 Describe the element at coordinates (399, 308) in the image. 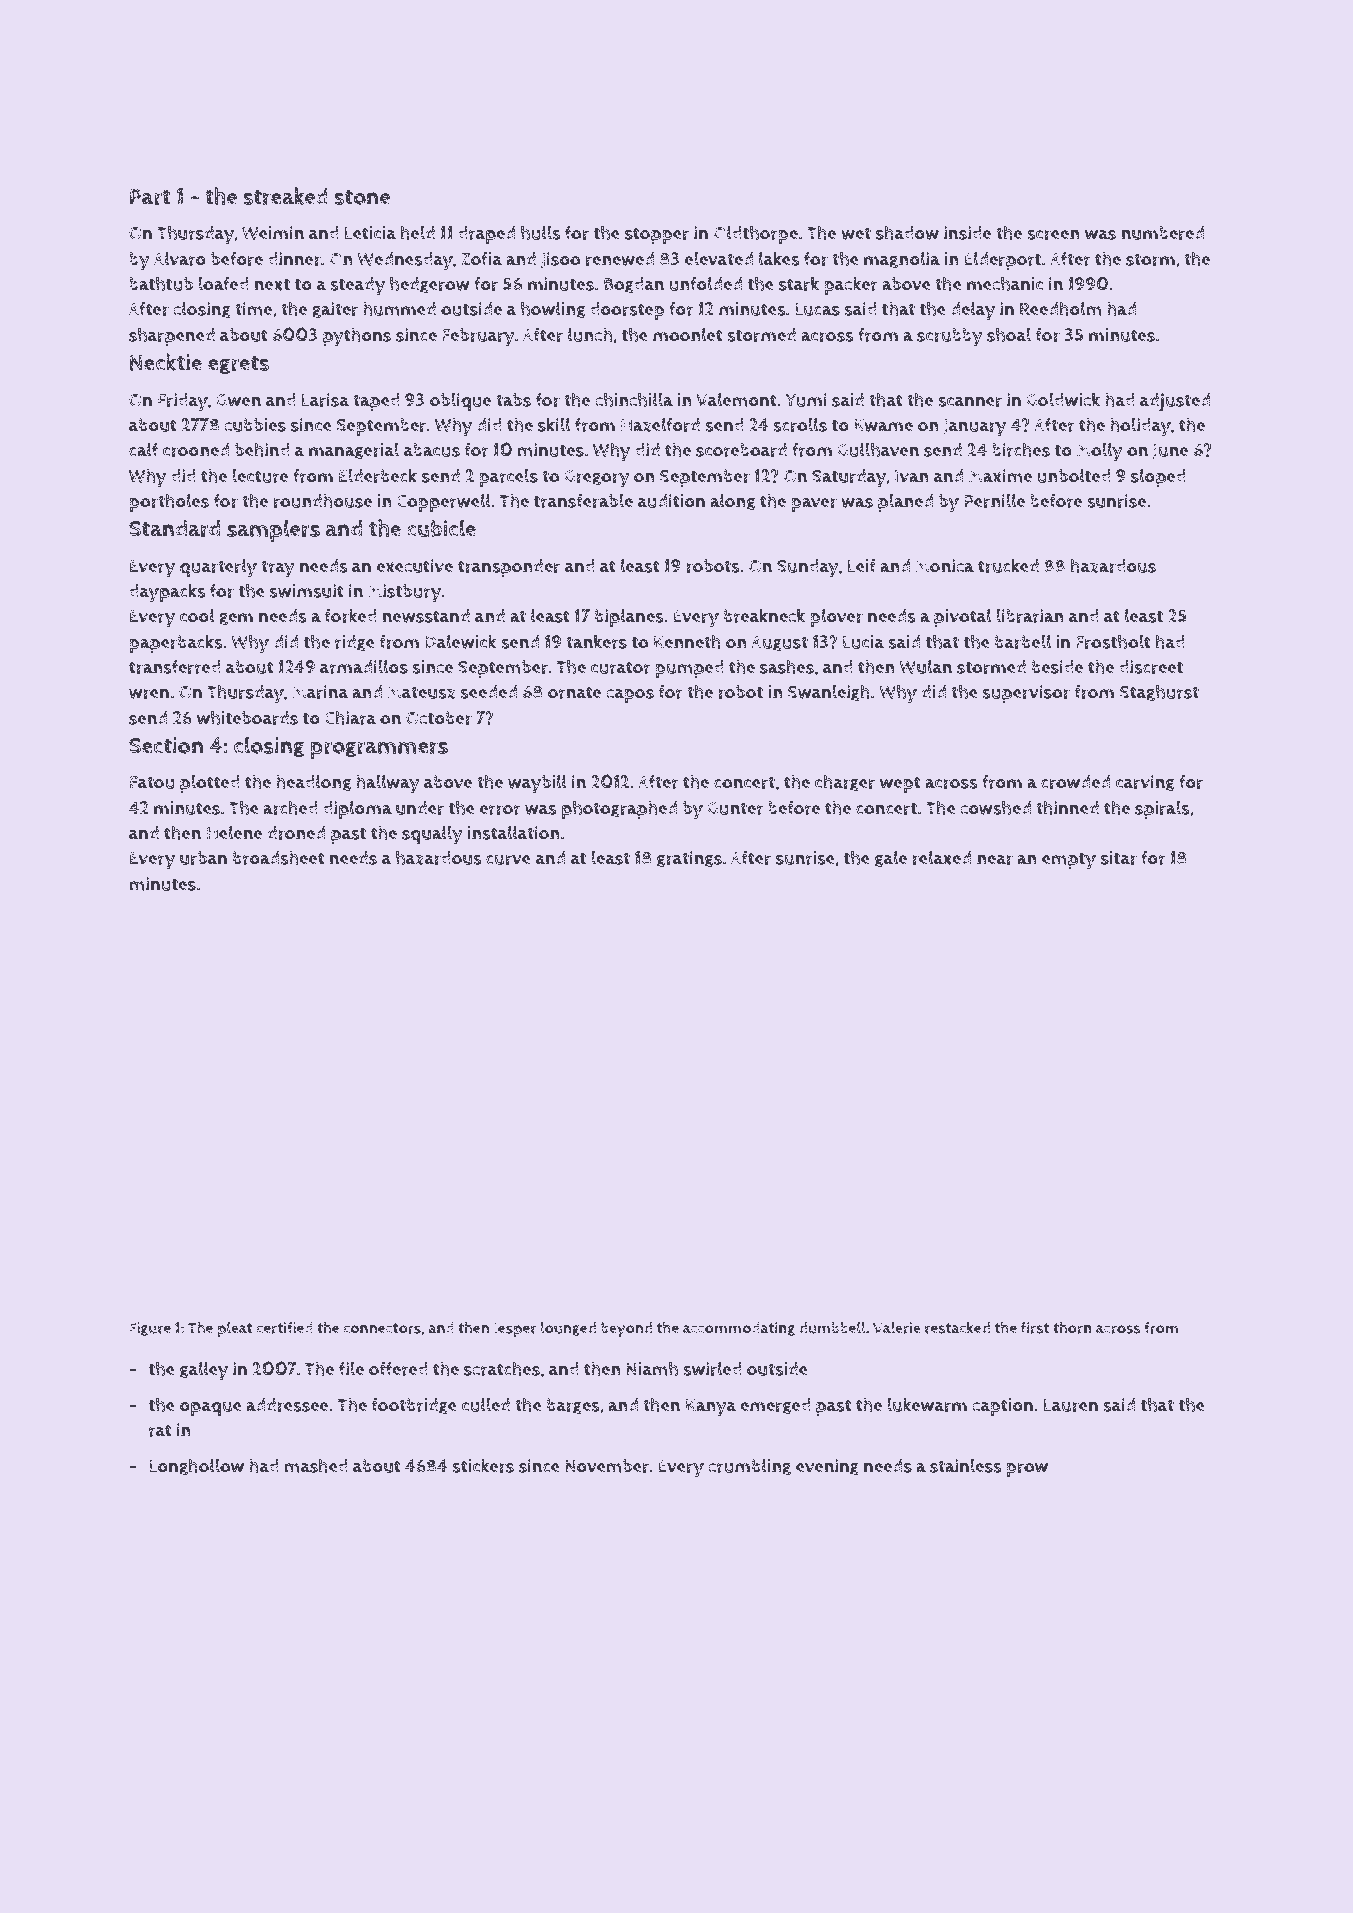

I see `hummed` at that location.
